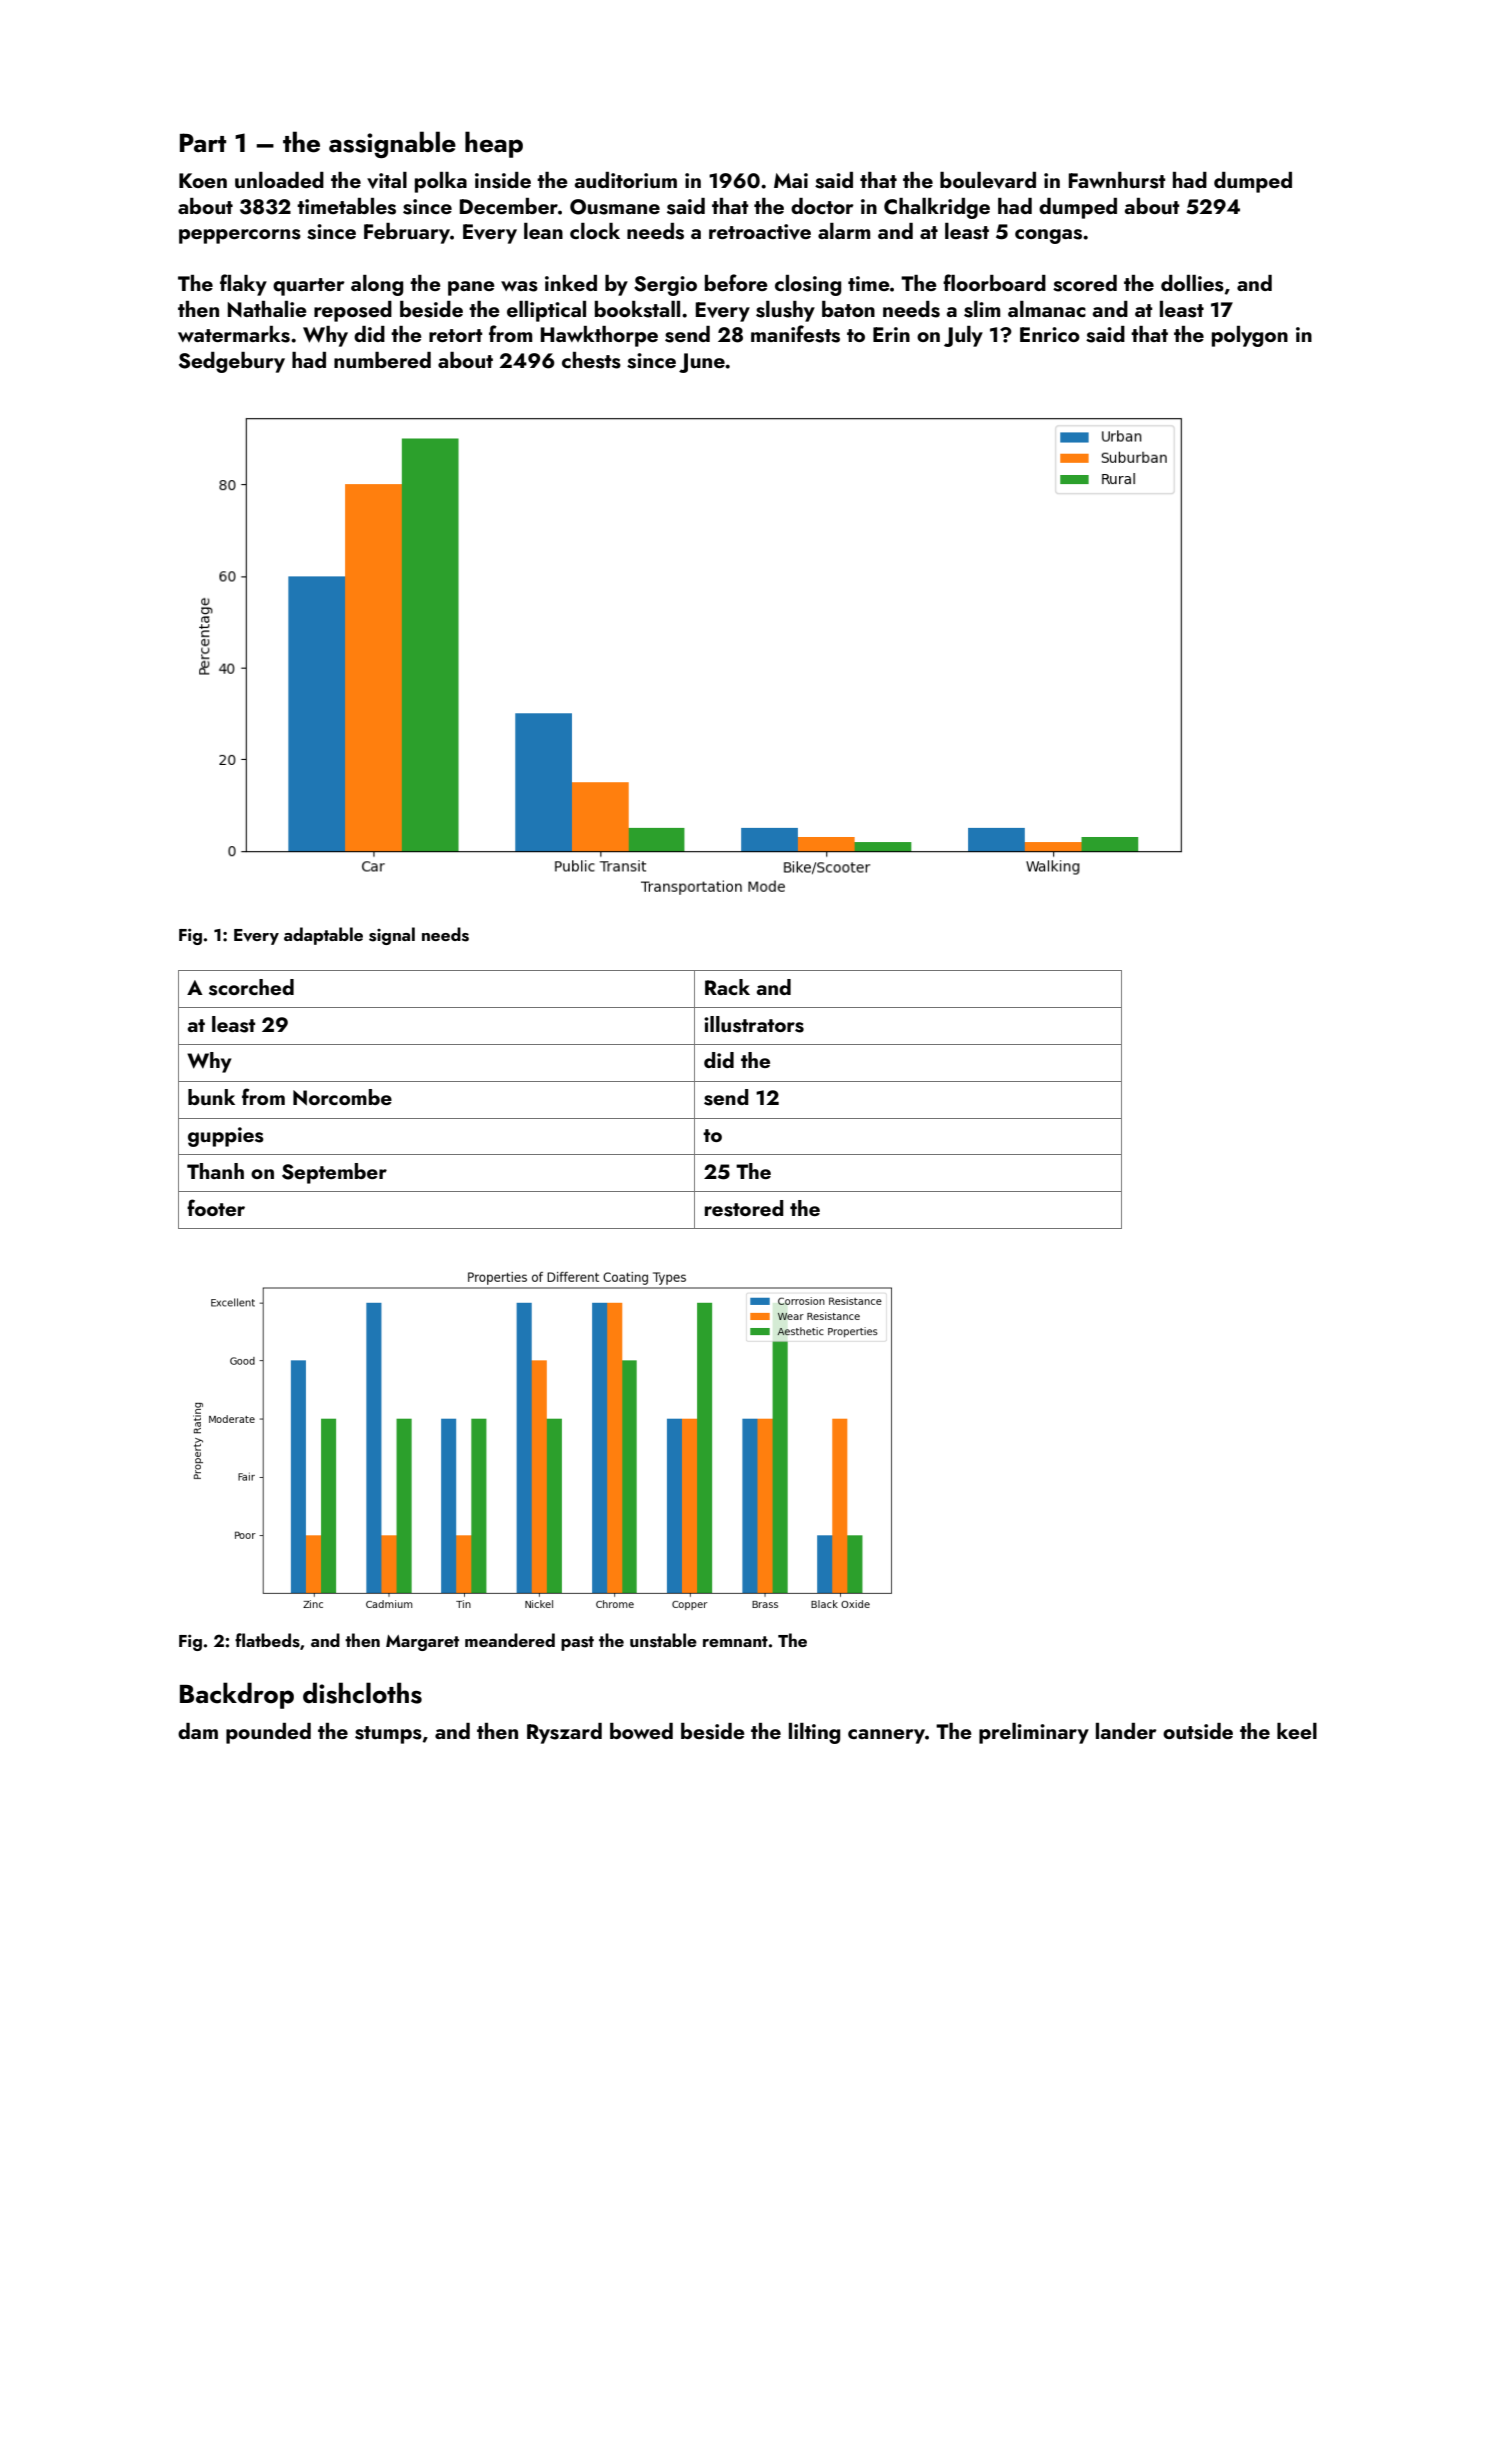  What do you see at coordinates (727, 987) in the page?
I see `Rack` at bounding box center [727, 987].
